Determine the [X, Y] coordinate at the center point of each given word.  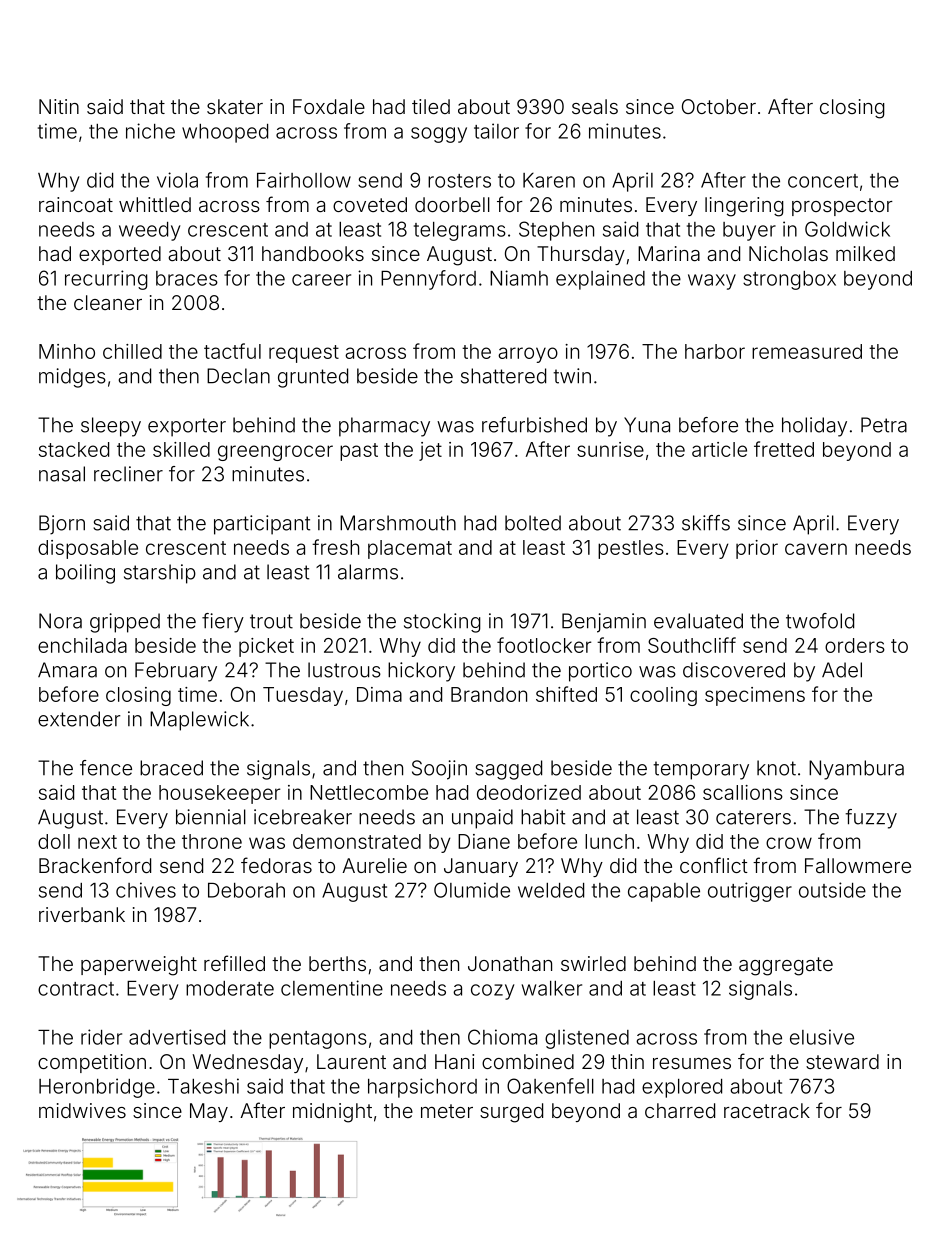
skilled [181, 449]
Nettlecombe [369, 792]
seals [595, 106]
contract [76, 989]
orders [855, 645]
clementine [332, 988]
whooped [225, 133]
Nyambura [856, 770]
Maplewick [199, 721]
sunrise [610, 449]
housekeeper [219, 794]
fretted [784, 449]
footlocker [544, 645]
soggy [439, 135]
